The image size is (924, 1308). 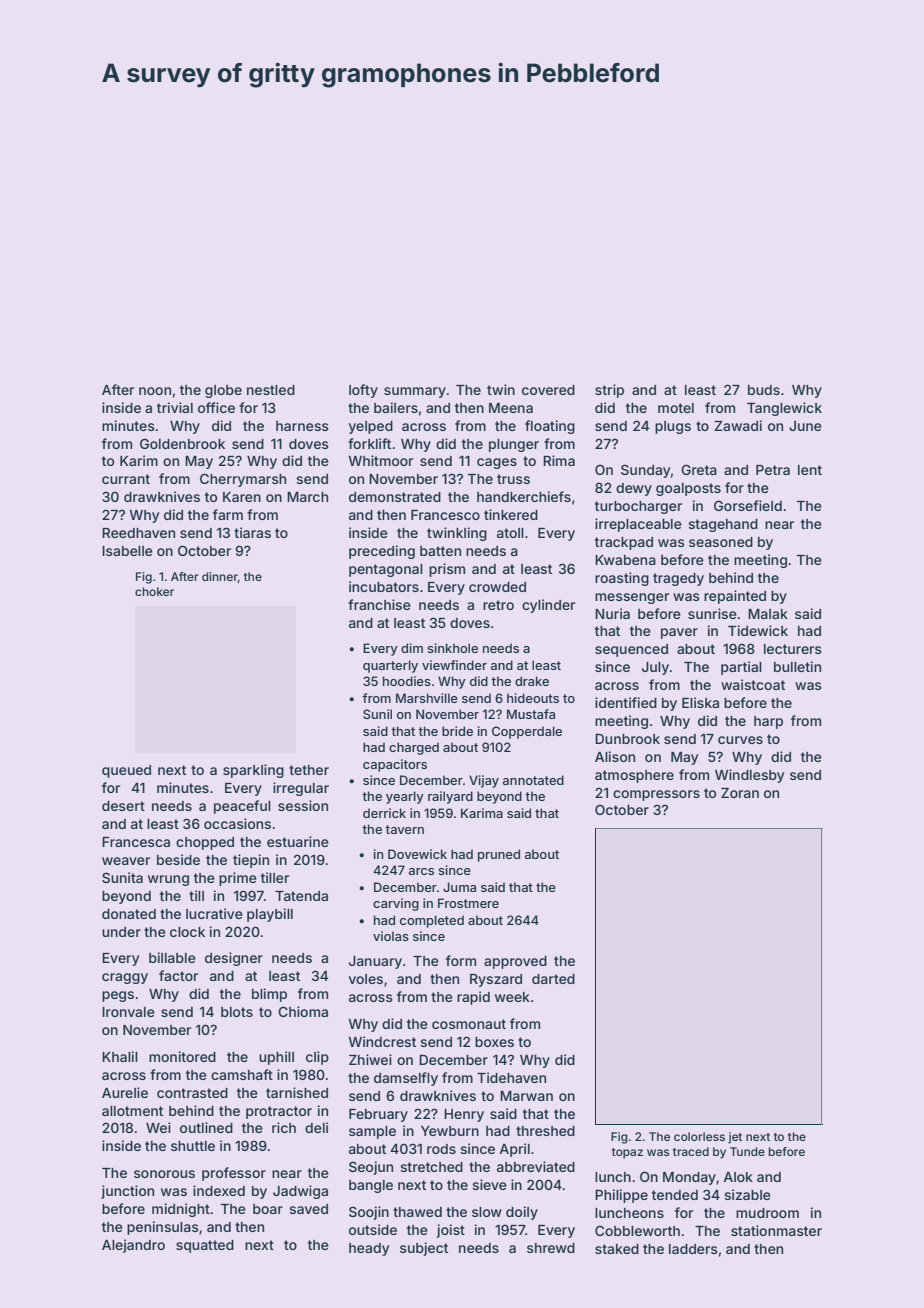 I want to click on Tanglewick, so click(x=784, y=409).
